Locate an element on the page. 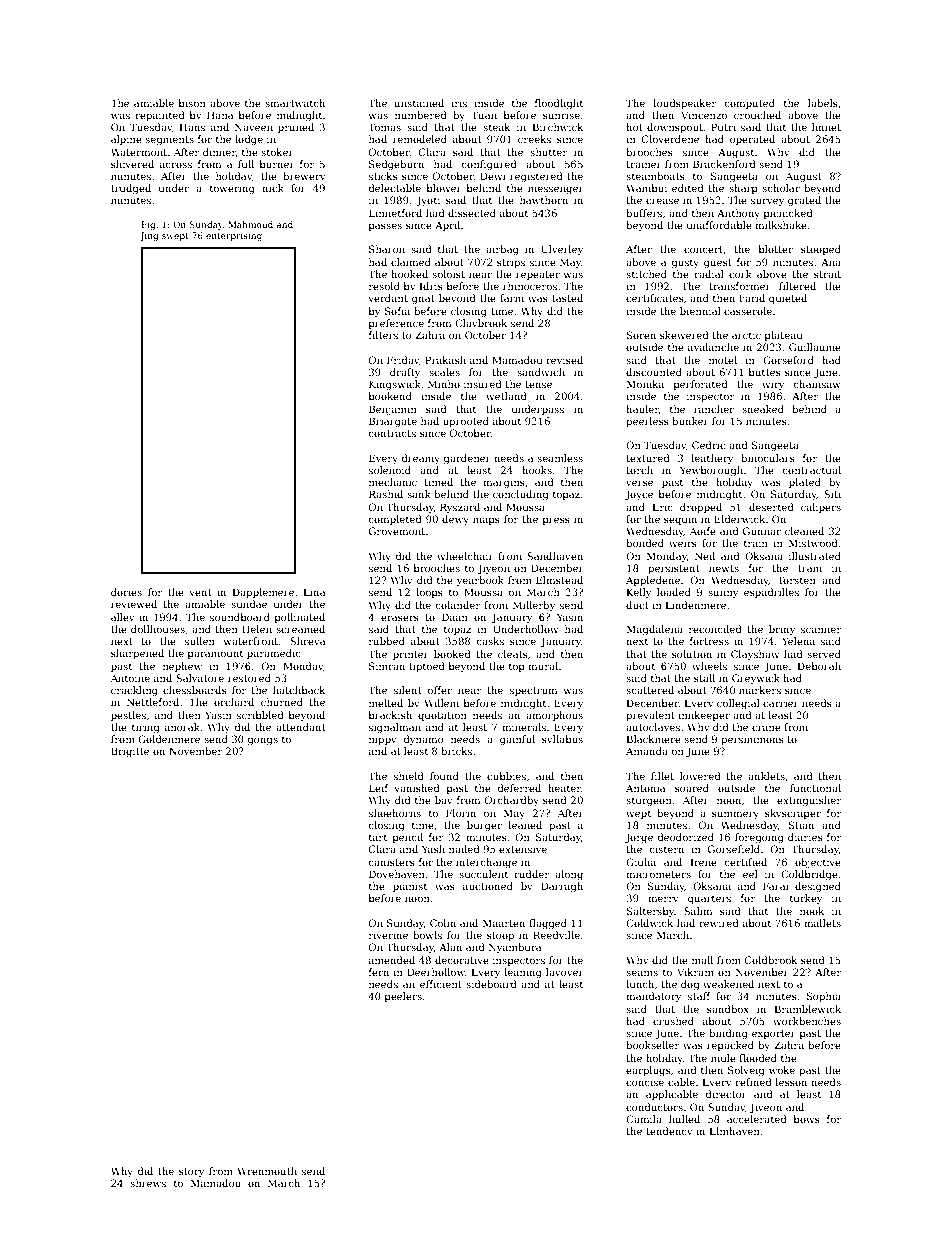 Image resolution: width=952 pixels, height=1233 pixels. seams is located at coordinates (642, 973).
